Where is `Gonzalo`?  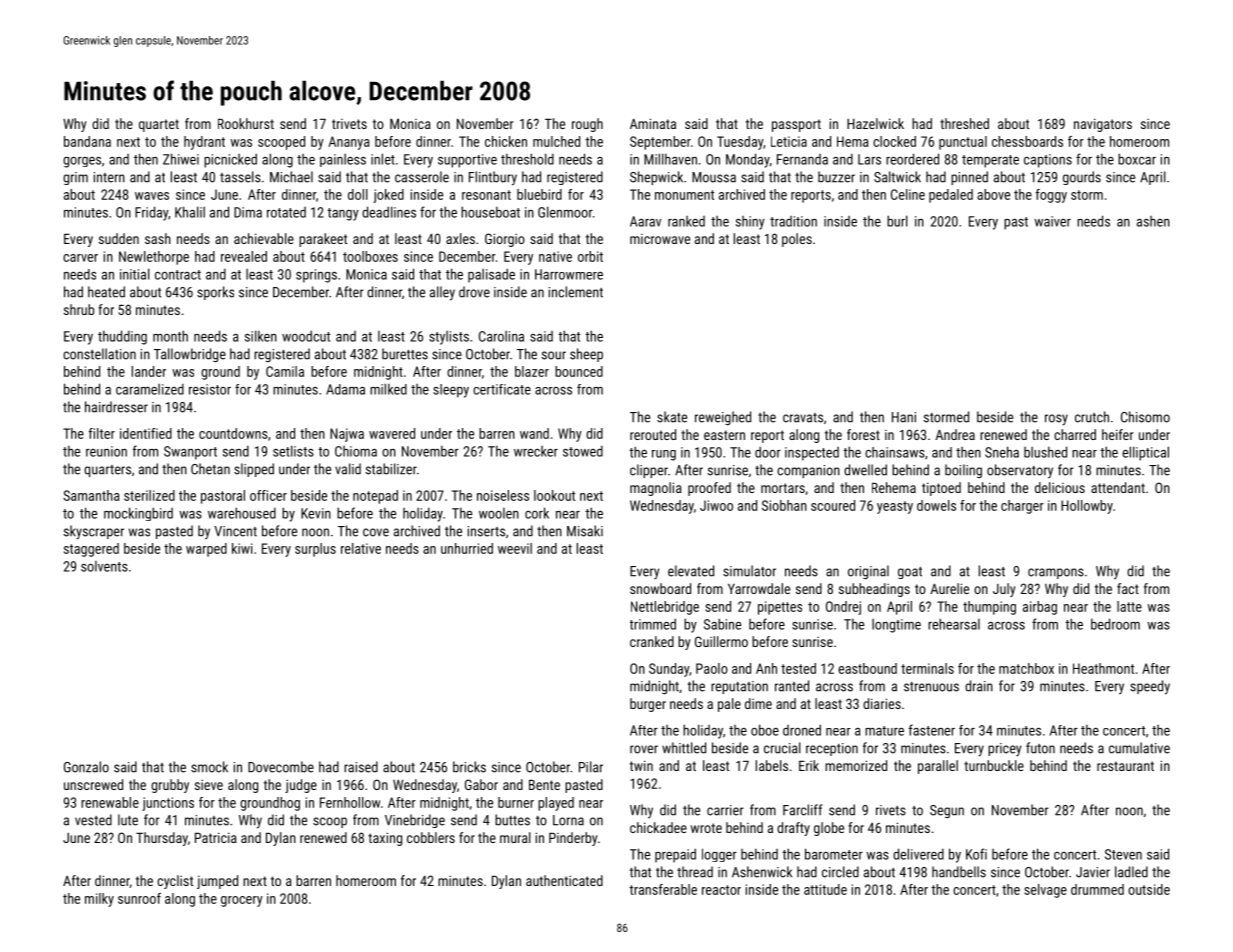 Gonzalo is located at coordinates (86, 767).
